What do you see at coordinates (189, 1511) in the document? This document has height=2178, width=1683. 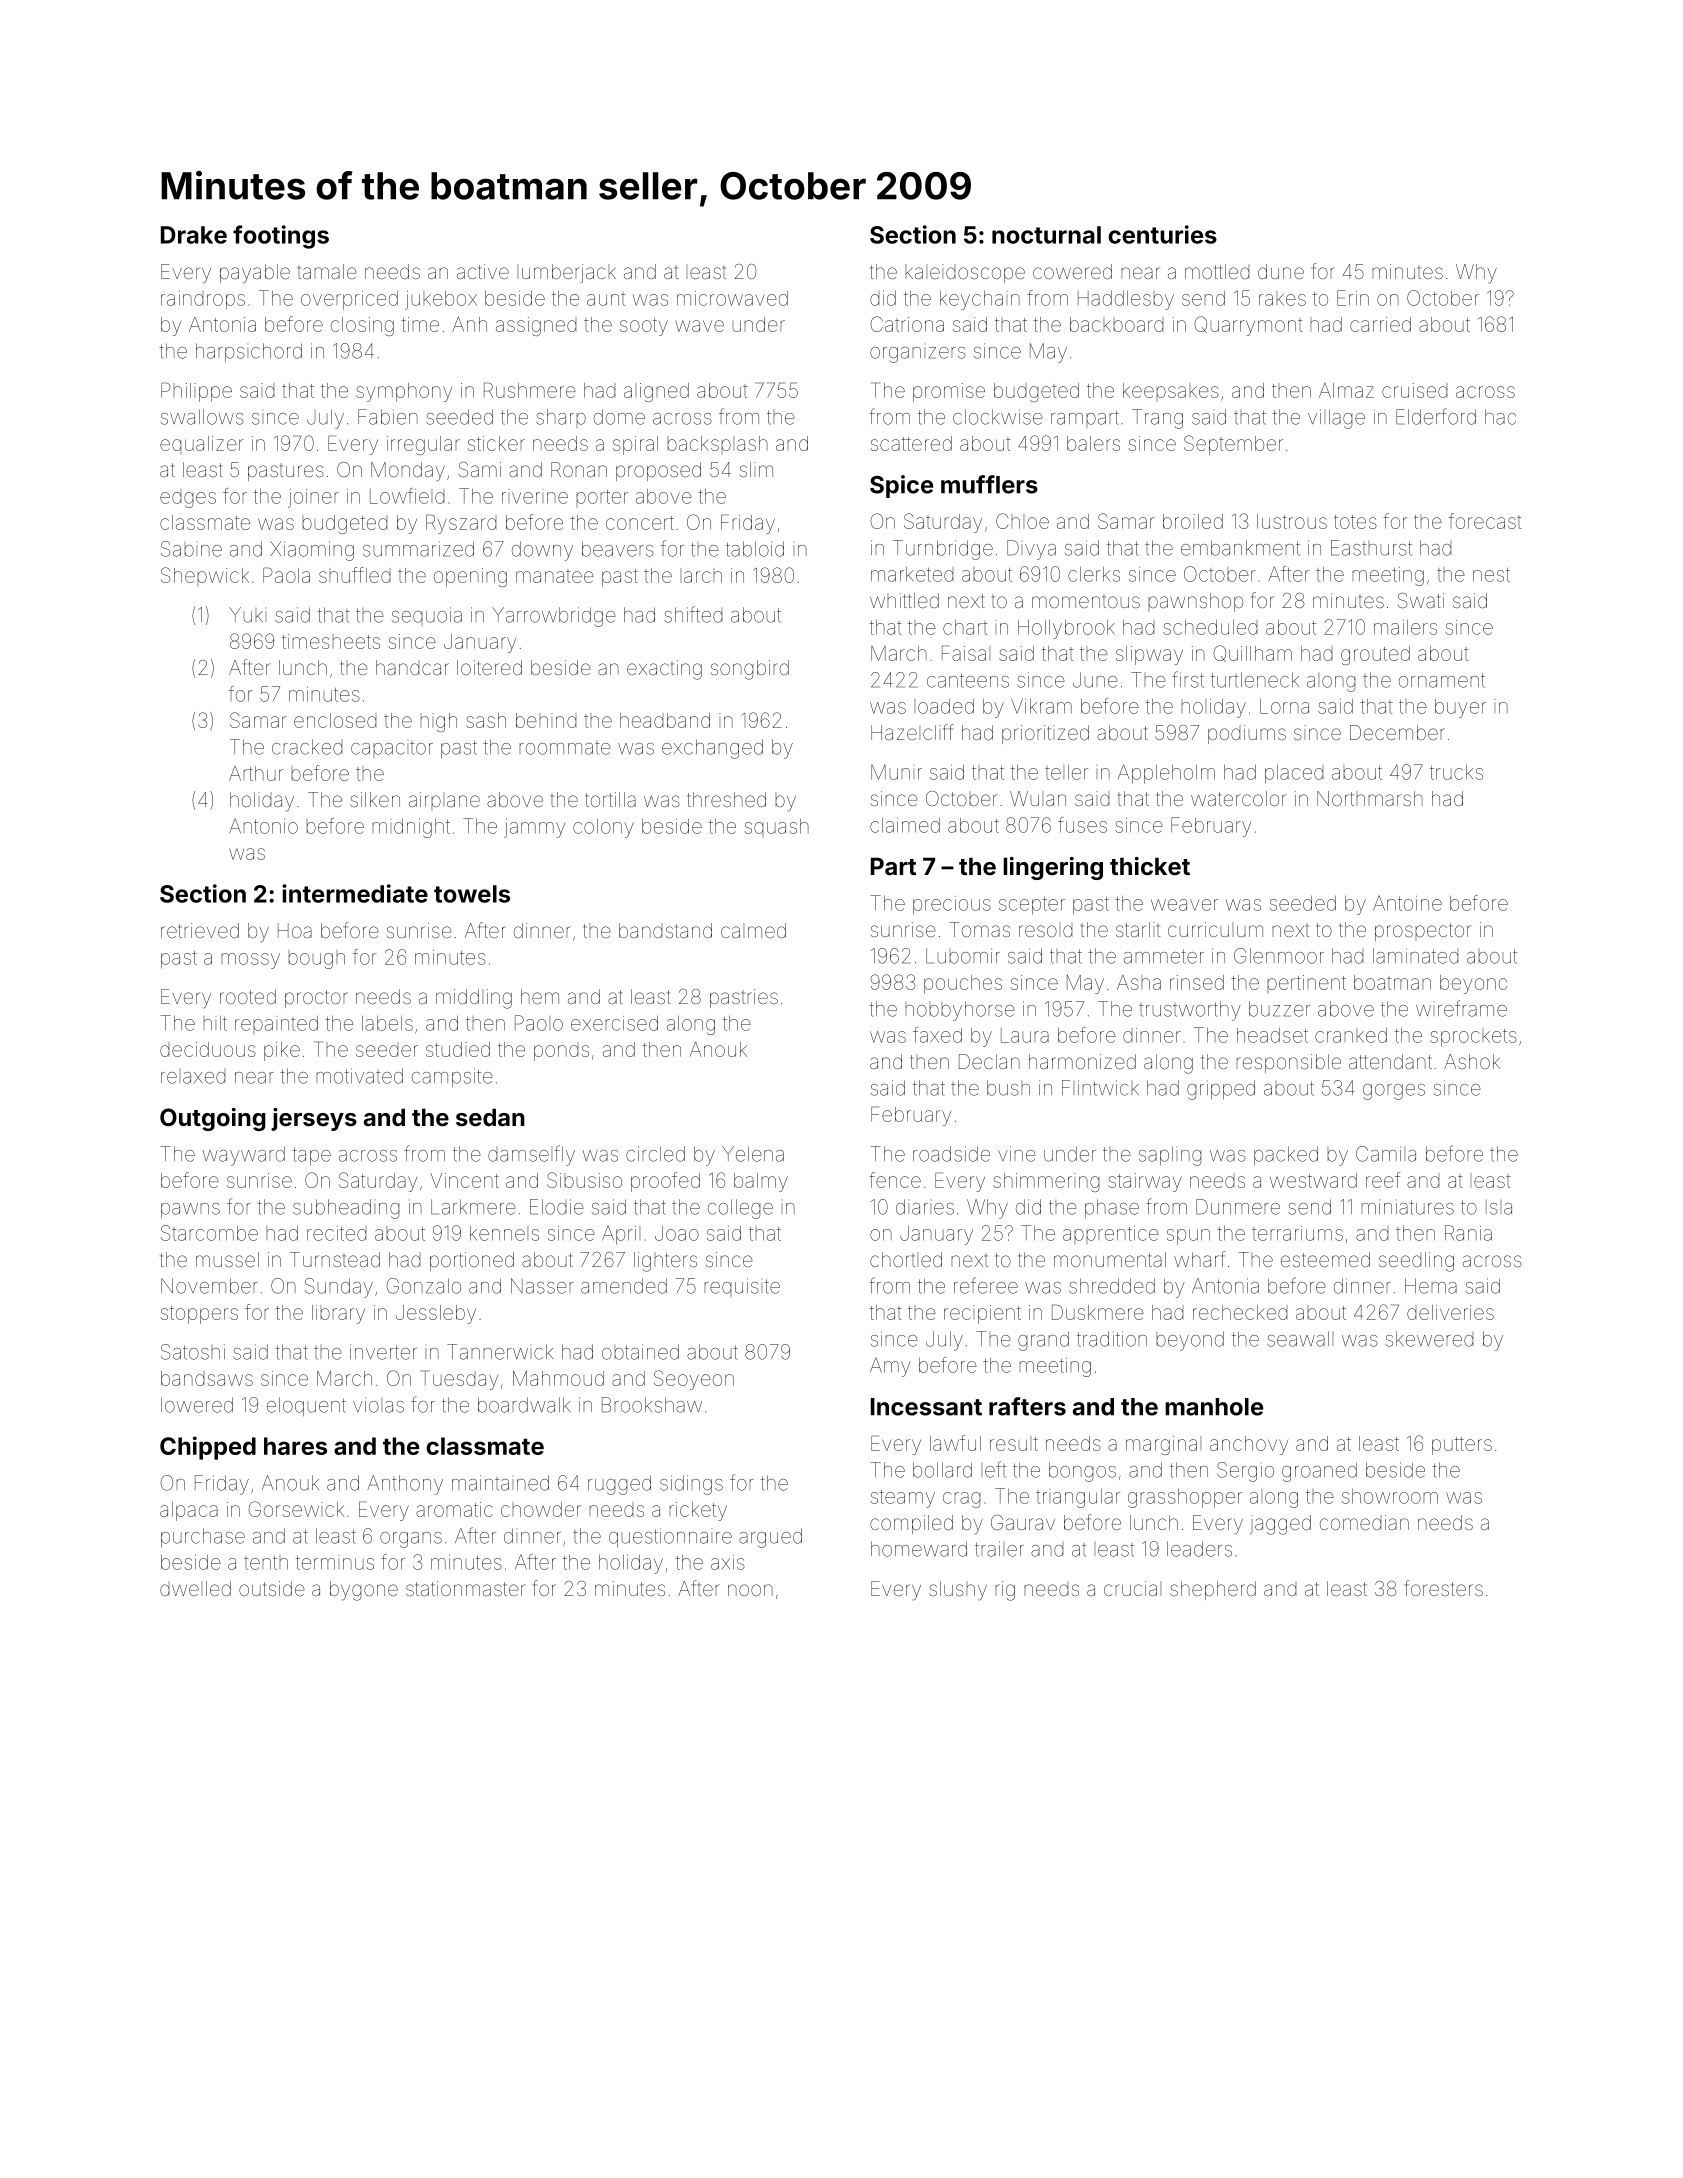 I see `alpaca` at bounding box center [189, 1511].
